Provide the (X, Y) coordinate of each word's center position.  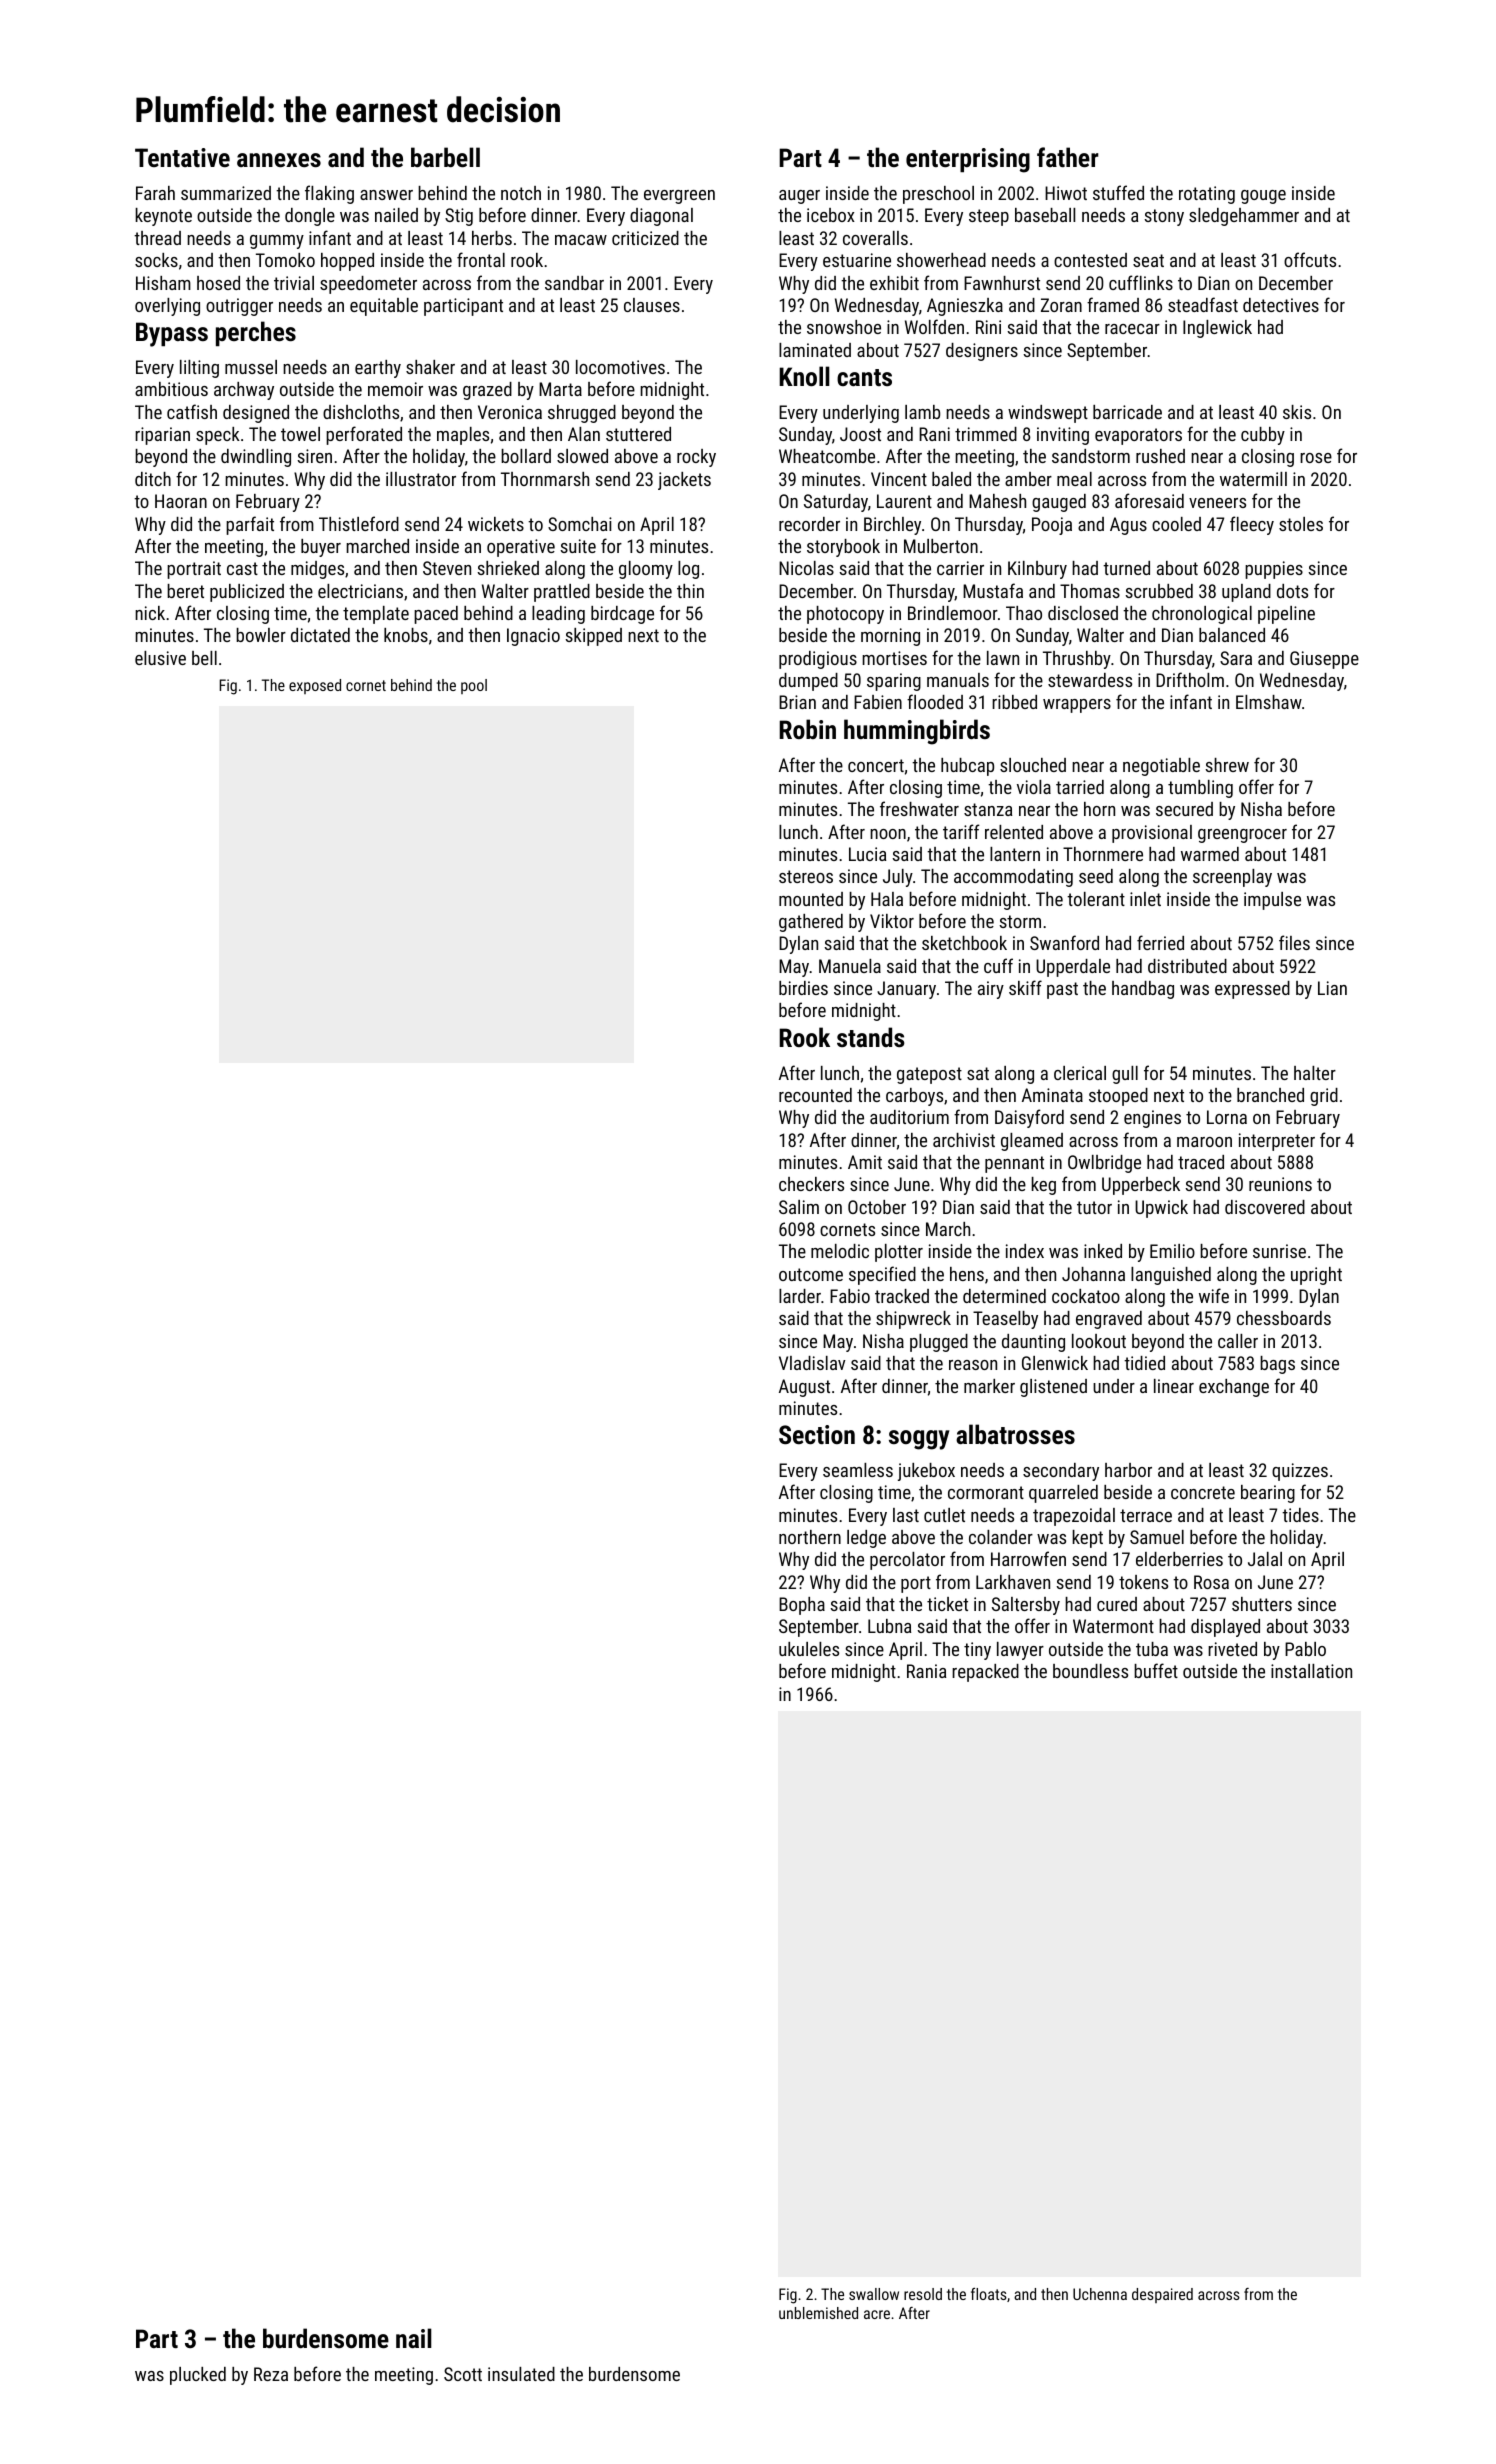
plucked (198, 2376)
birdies (803, 988)
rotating (1207, 195)
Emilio (1172, 1251)
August (804, 1388)
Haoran (181, 501)
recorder (809, 524)
